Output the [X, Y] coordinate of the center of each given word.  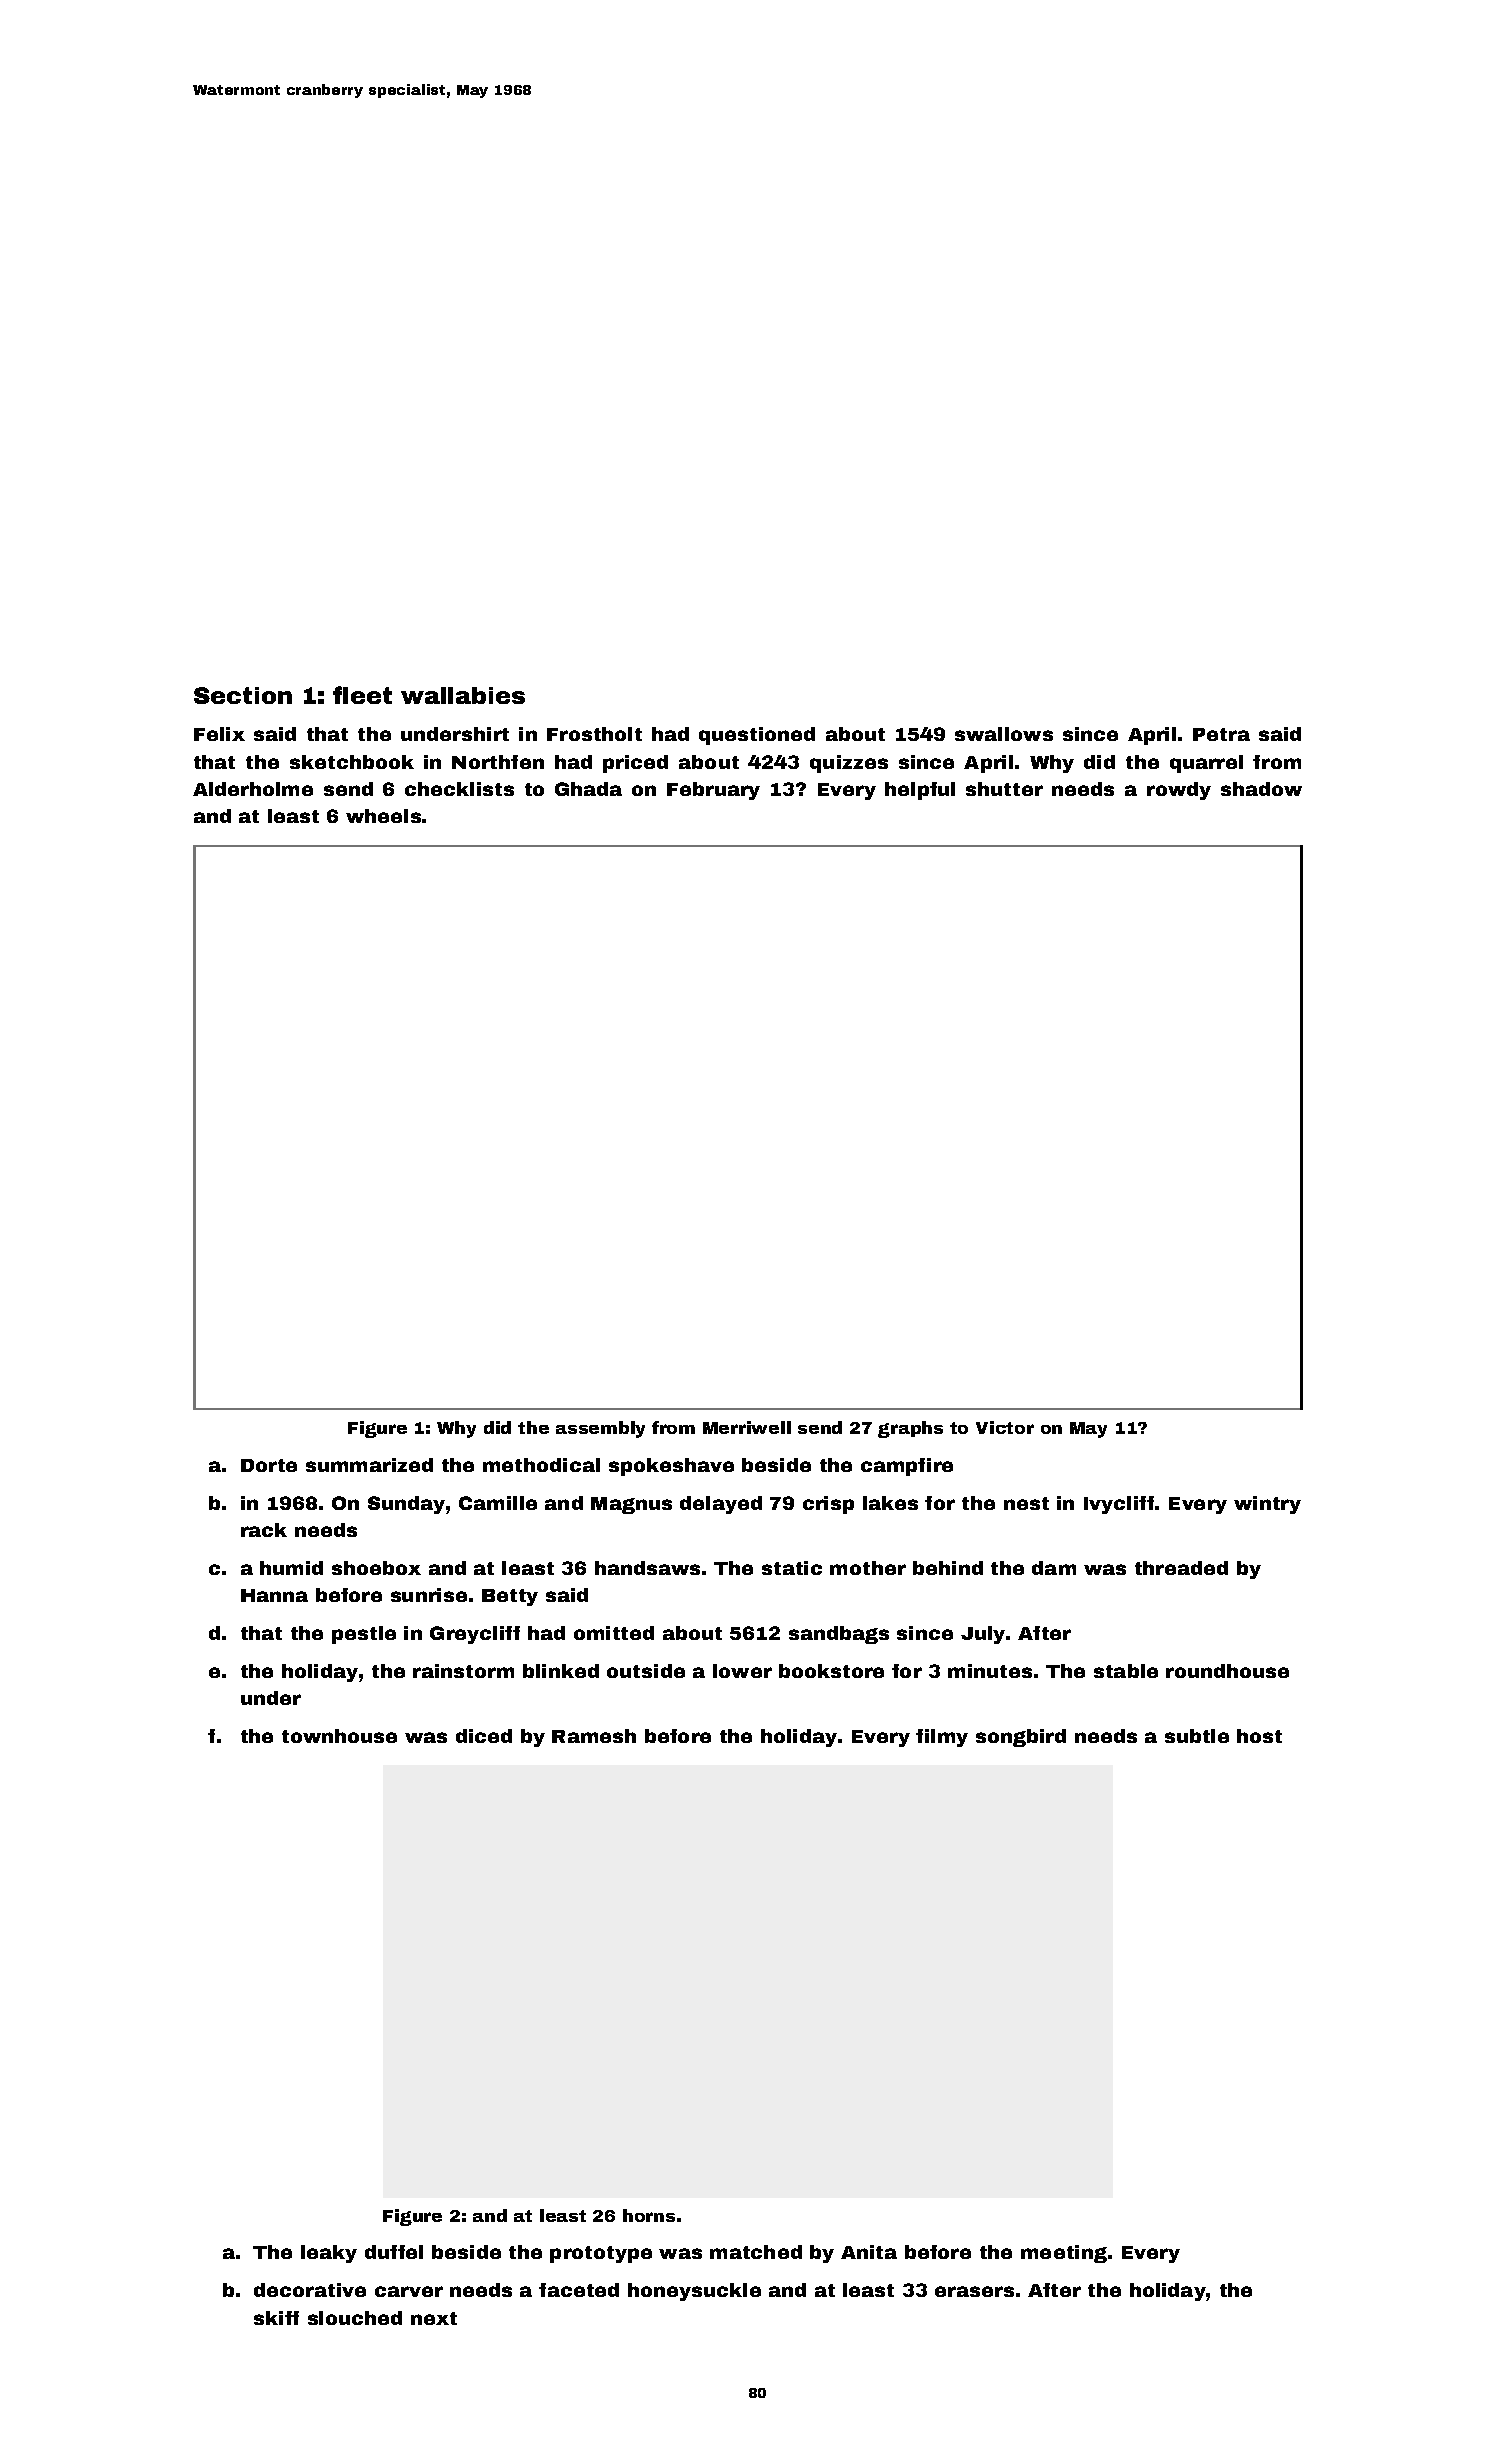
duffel [394, 2252]
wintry [1267, 1505]
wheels [383, 816]
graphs [910, 1429]
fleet [362, 695]
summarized [369, 1465]
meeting [1064, 2254]
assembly [600, 1429]
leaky [329, 2254]
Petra [1221, 734]
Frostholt [594, 734]
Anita [869, 2252]
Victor [1005, 1427]
